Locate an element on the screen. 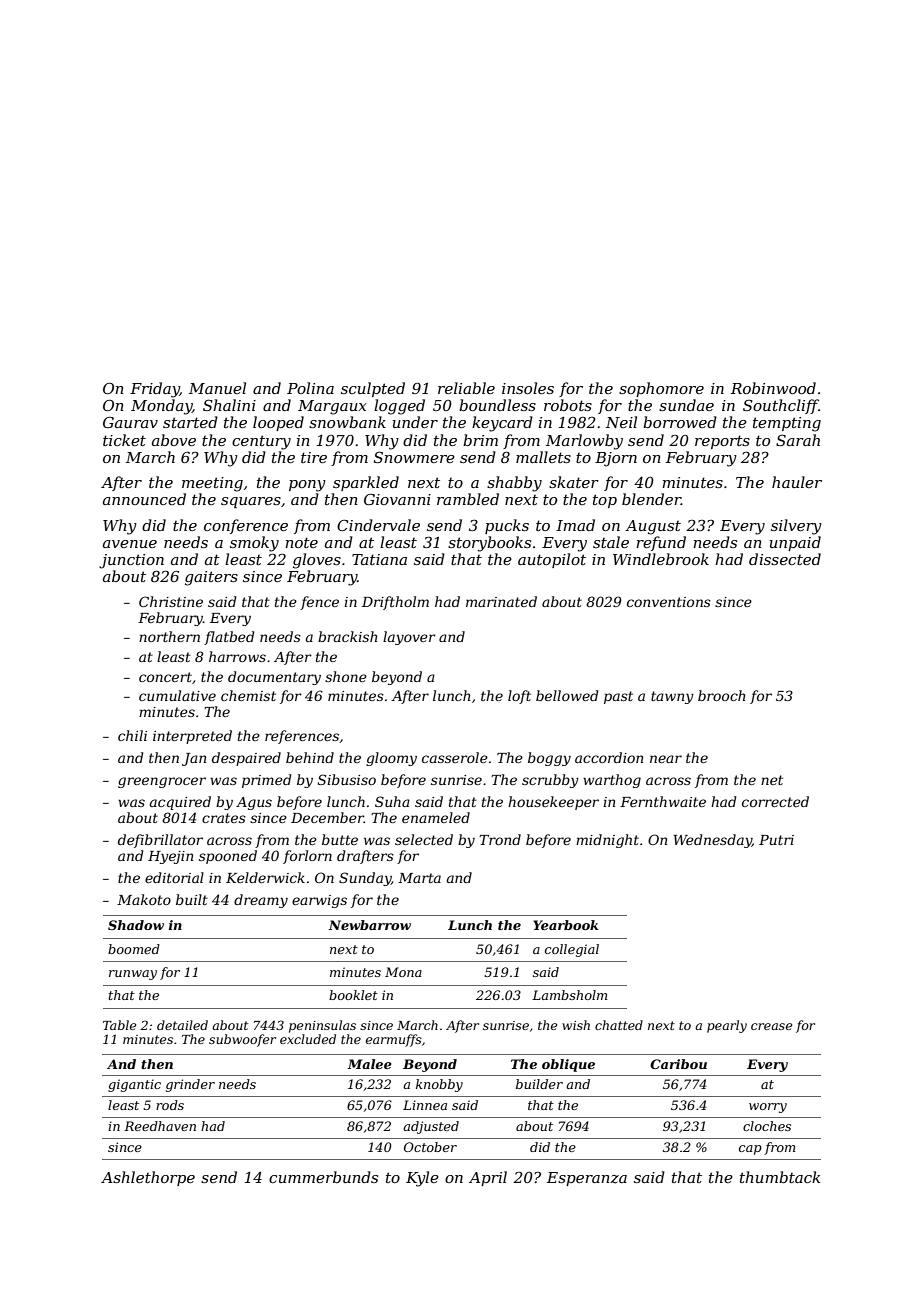 The height and width of the screenshot is (1308, 924). enameled is located at coordinates (436, 817).
